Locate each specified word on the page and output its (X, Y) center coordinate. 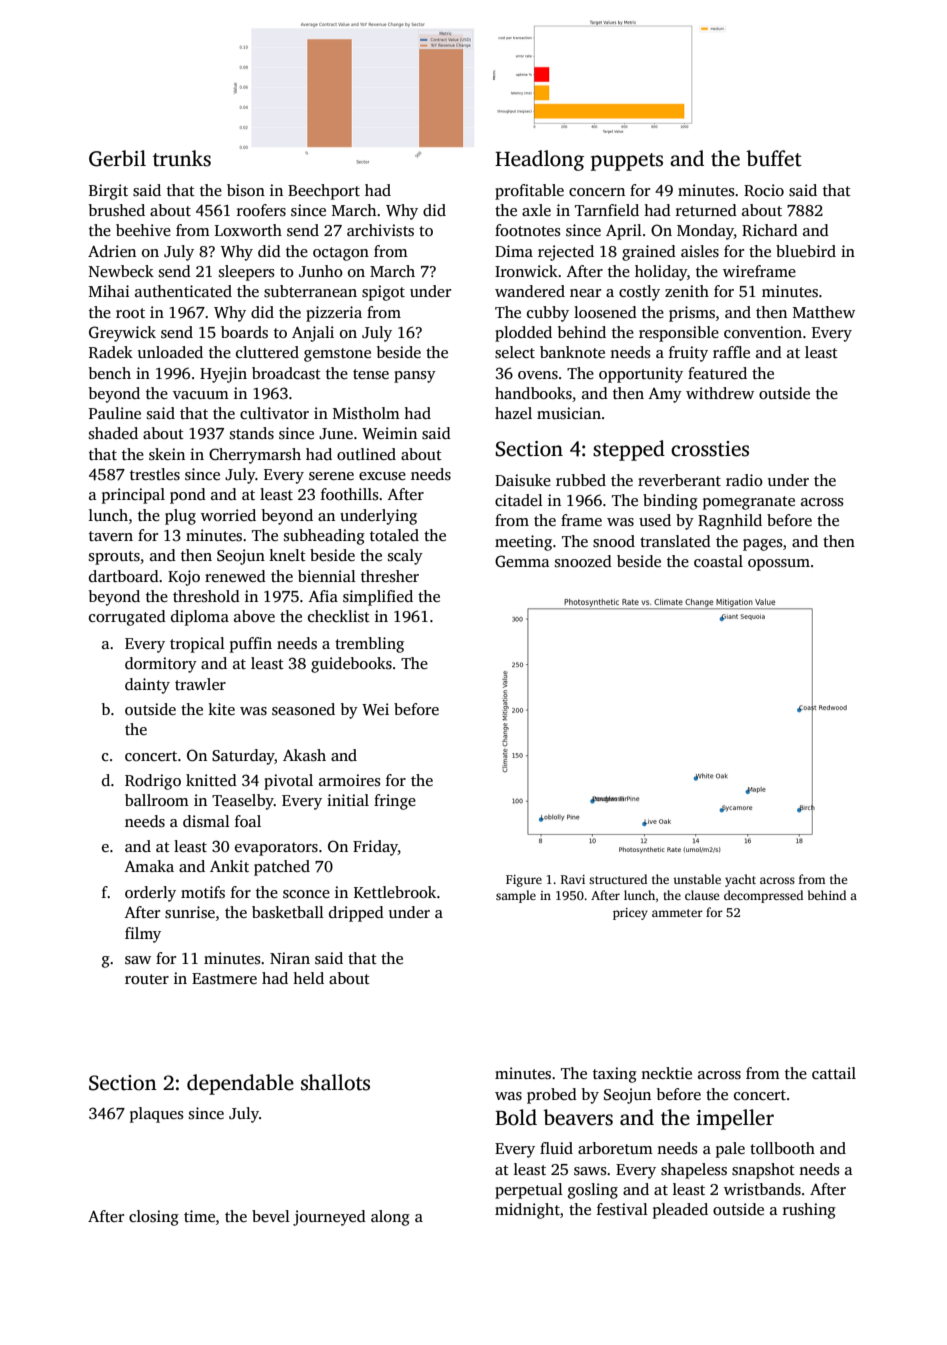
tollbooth (782, 1148)
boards (244, 332)
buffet (774, 158)
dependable (240, 1084)
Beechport (324, 192)
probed (552, 1096)
